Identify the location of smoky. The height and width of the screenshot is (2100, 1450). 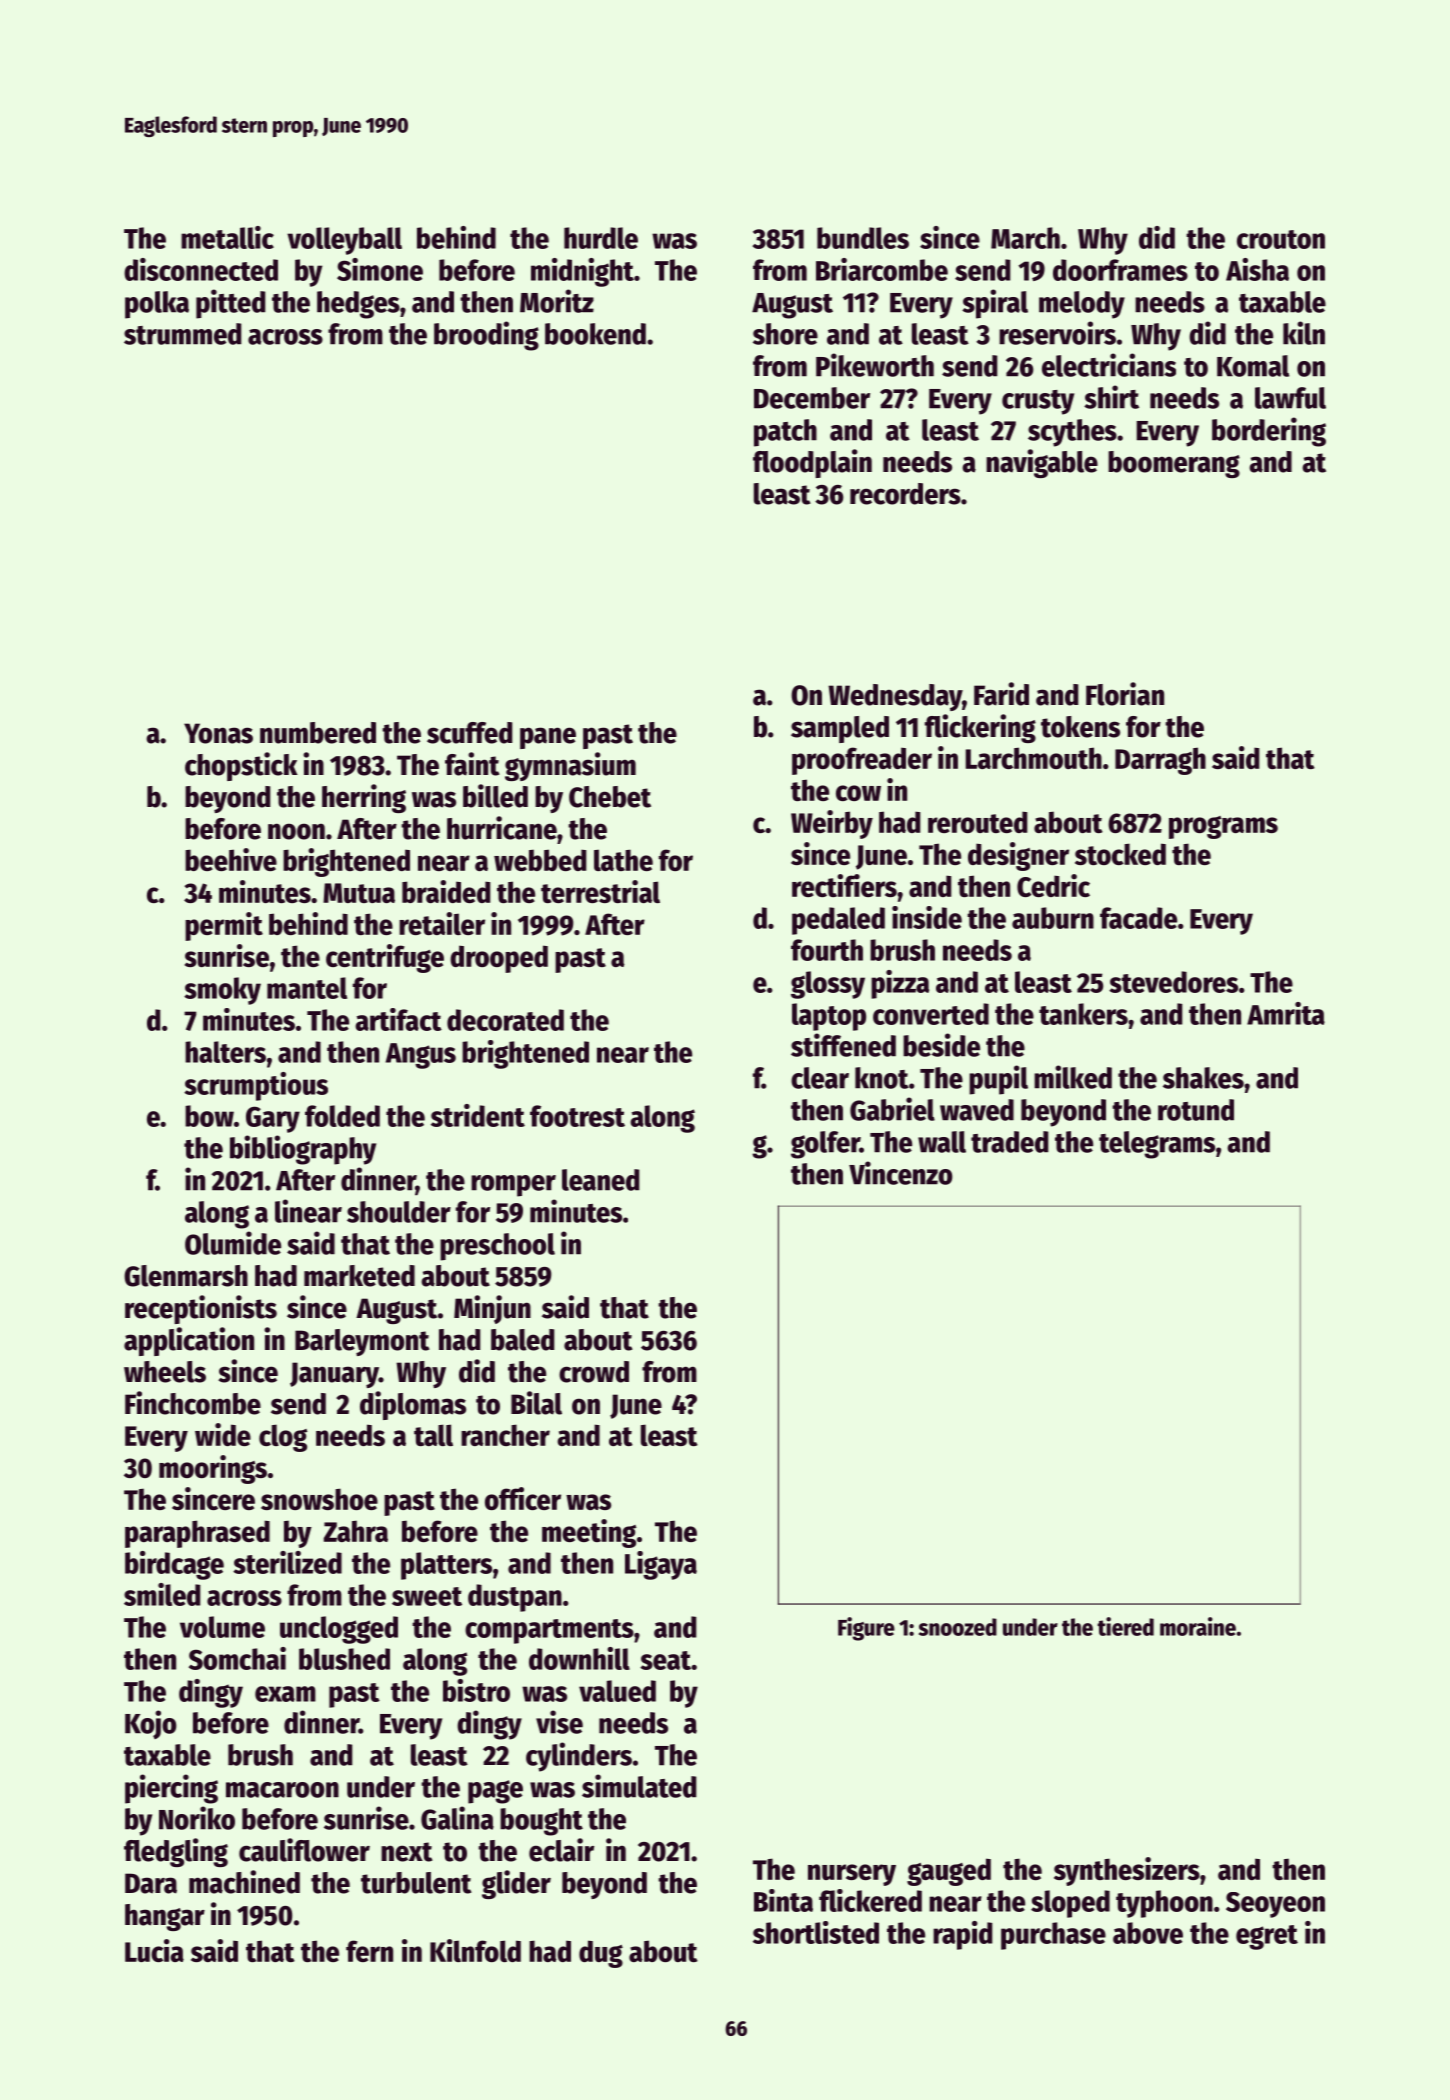
(222, 991).
